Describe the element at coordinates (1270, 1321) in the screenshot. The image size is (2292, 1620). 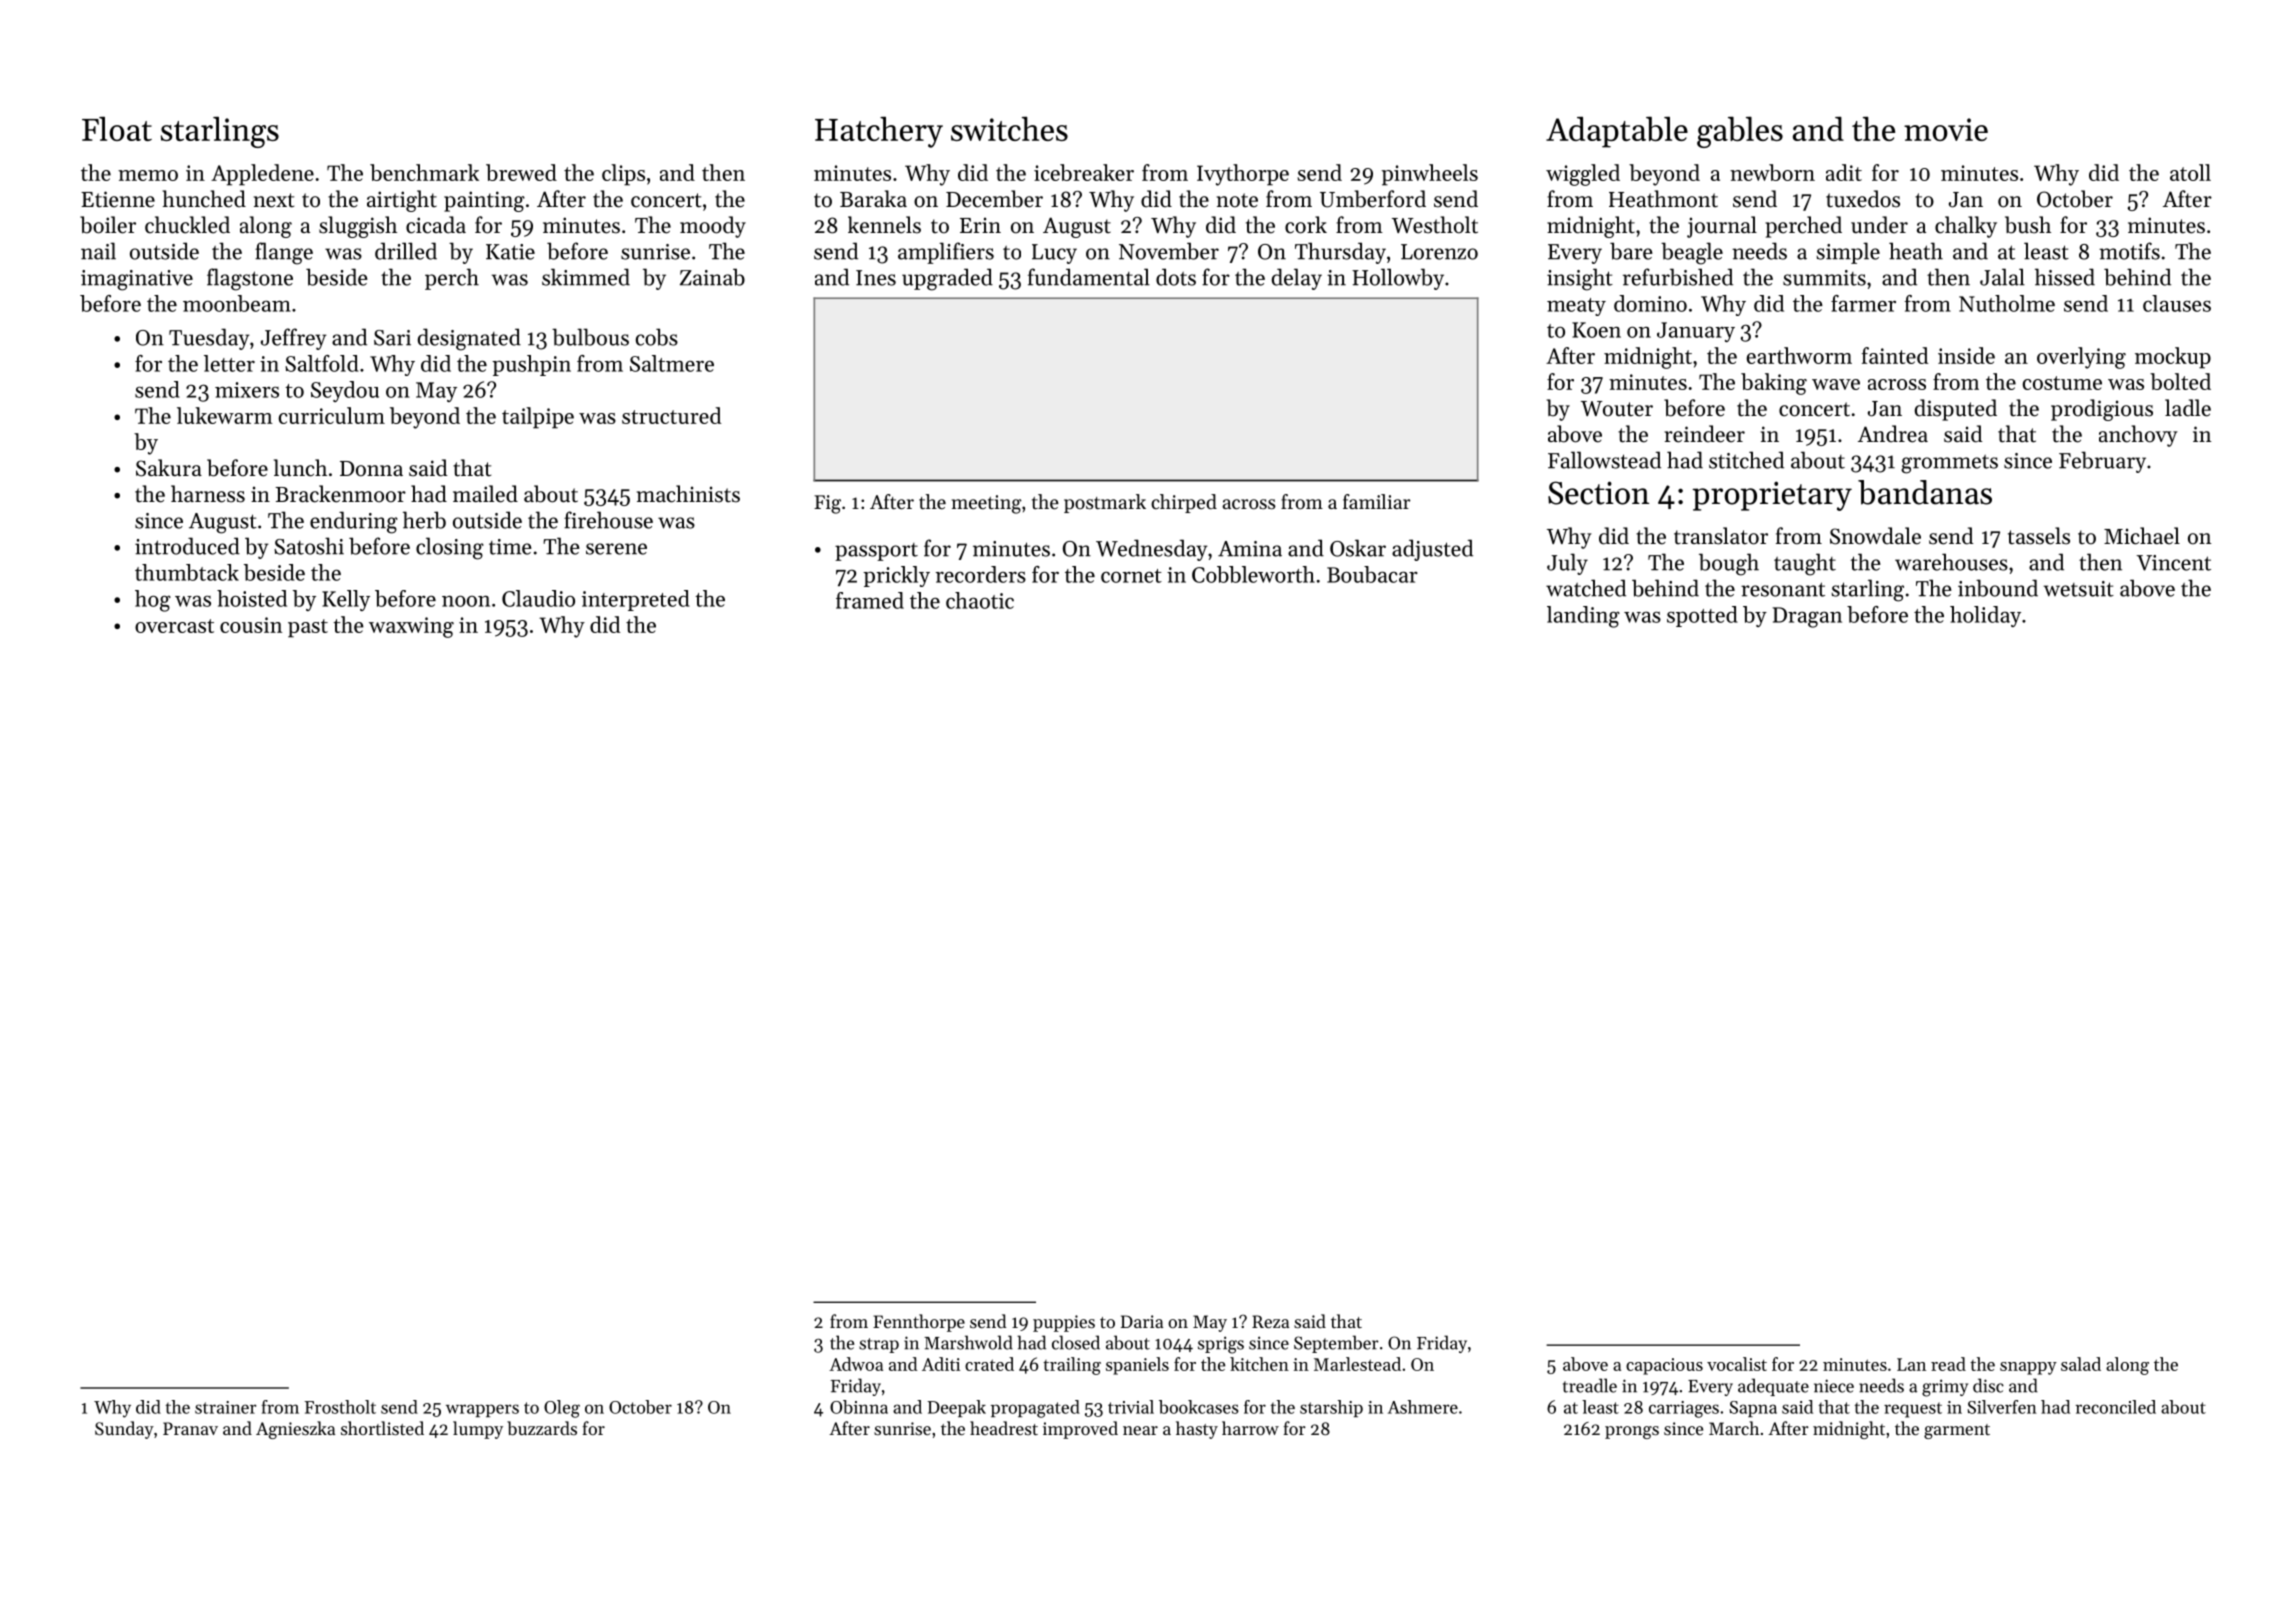
I see `Reza` at that location.
